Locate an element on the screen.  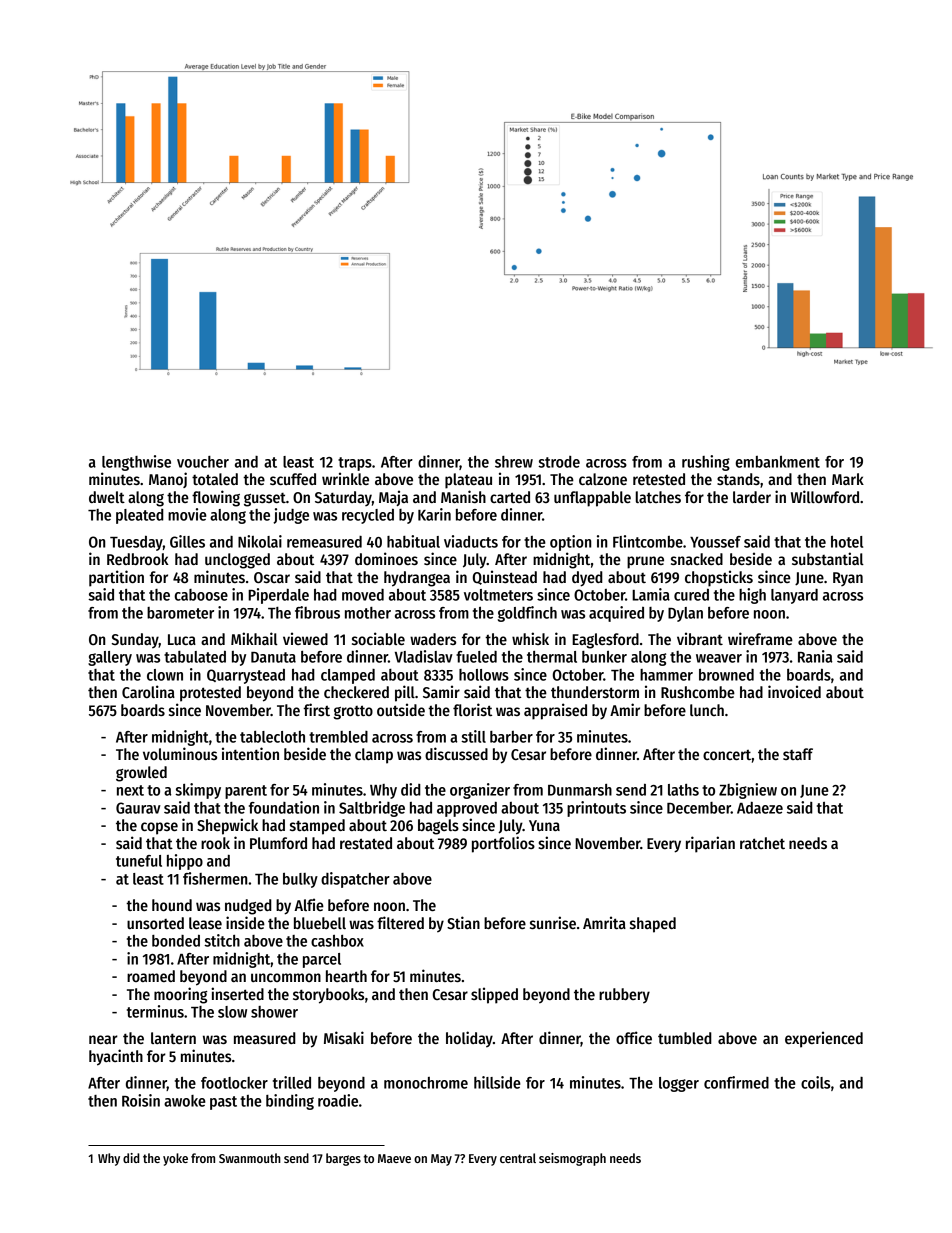
Stian is located at coordinates (463, 922).
